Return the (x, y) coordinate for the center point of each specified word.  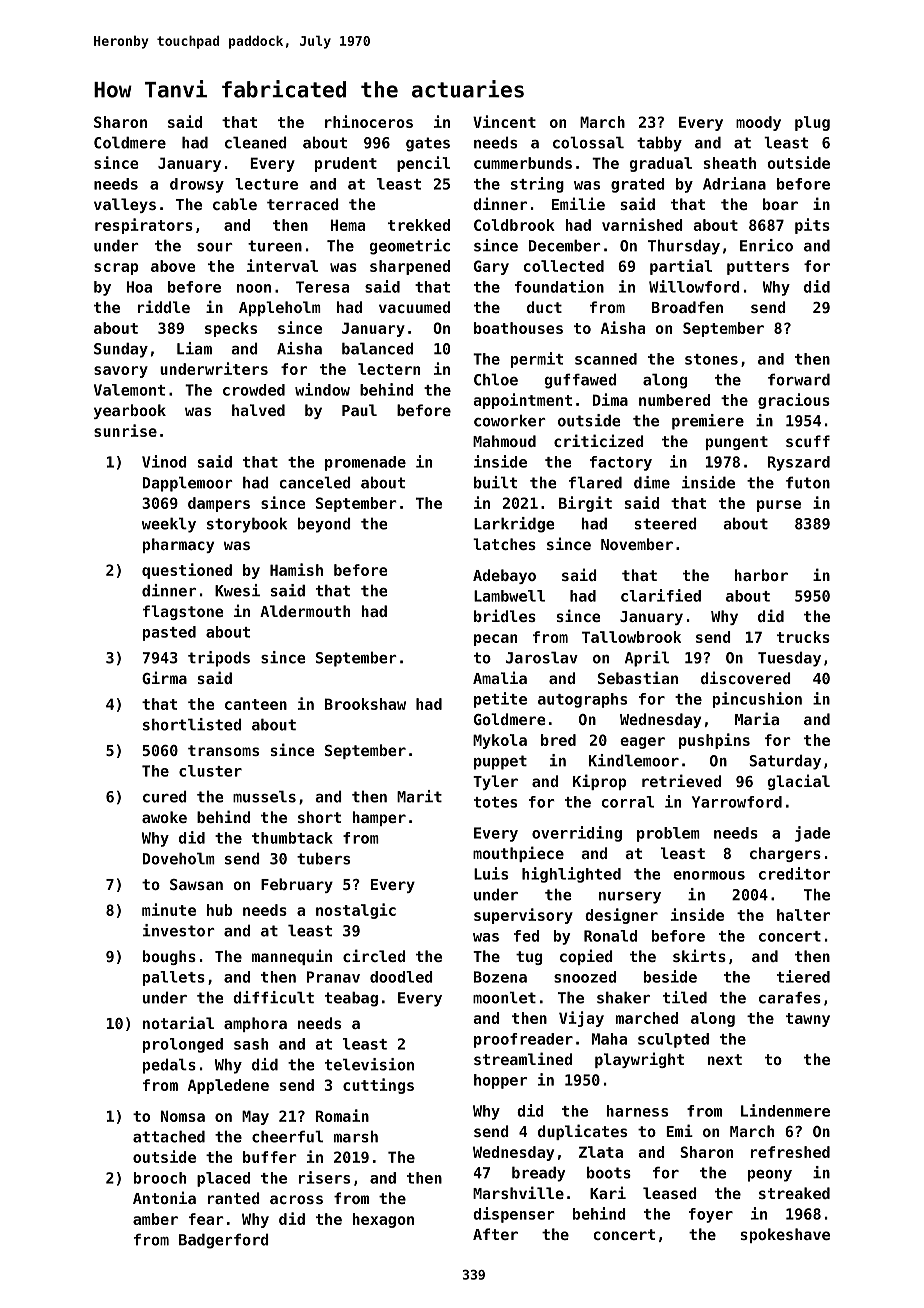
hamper (379, 818)
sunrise (125, 430)
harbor (761, 575)
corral (628, 802)
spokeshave (785, 1235)
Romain (342, 1115)
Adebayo (504, 576)
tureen (275, 246)
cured (165, 796)
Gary (491, 267)
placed (223, 1179)
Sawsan (196, 884)
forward (799, 379)
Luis (491, 873)
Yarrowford (737, 802)
